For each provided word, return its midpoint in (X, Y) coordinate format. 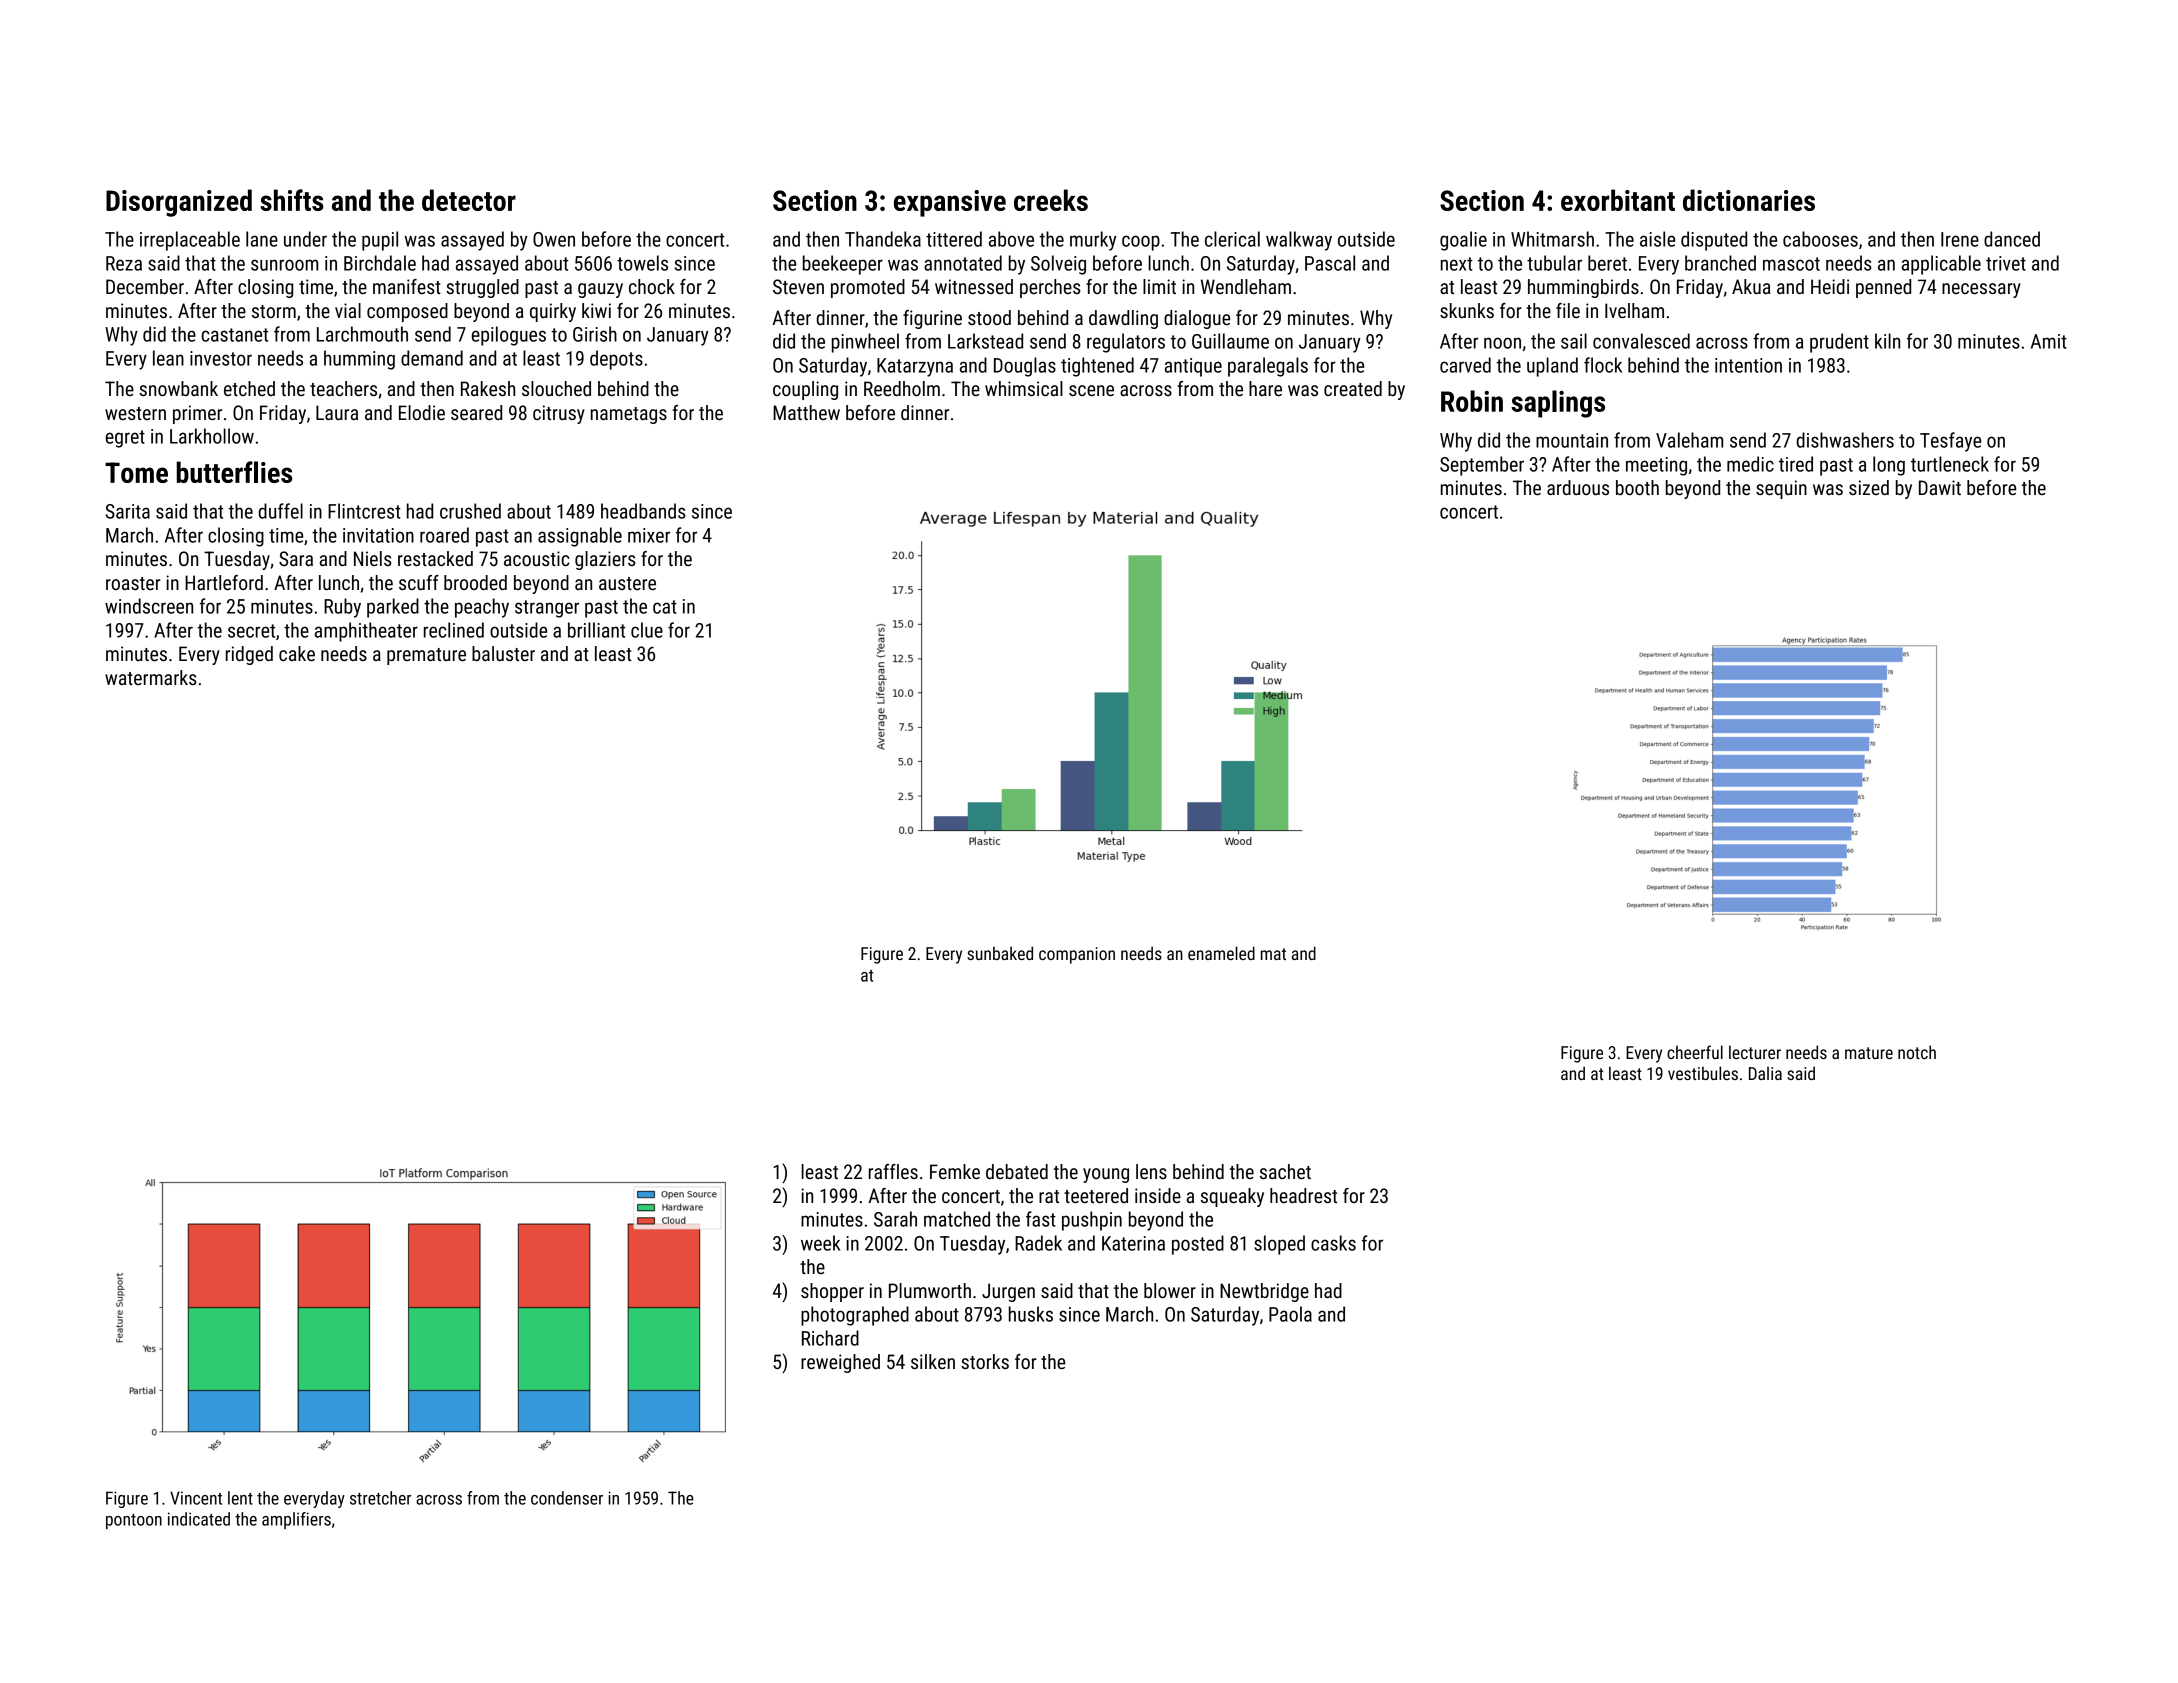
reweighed (840, 1363)
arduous (1578, 487)
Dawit (1940, 487)
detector (469, 200)
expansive (950, 203)
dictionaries (1749, 200)
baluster (503, 653)
